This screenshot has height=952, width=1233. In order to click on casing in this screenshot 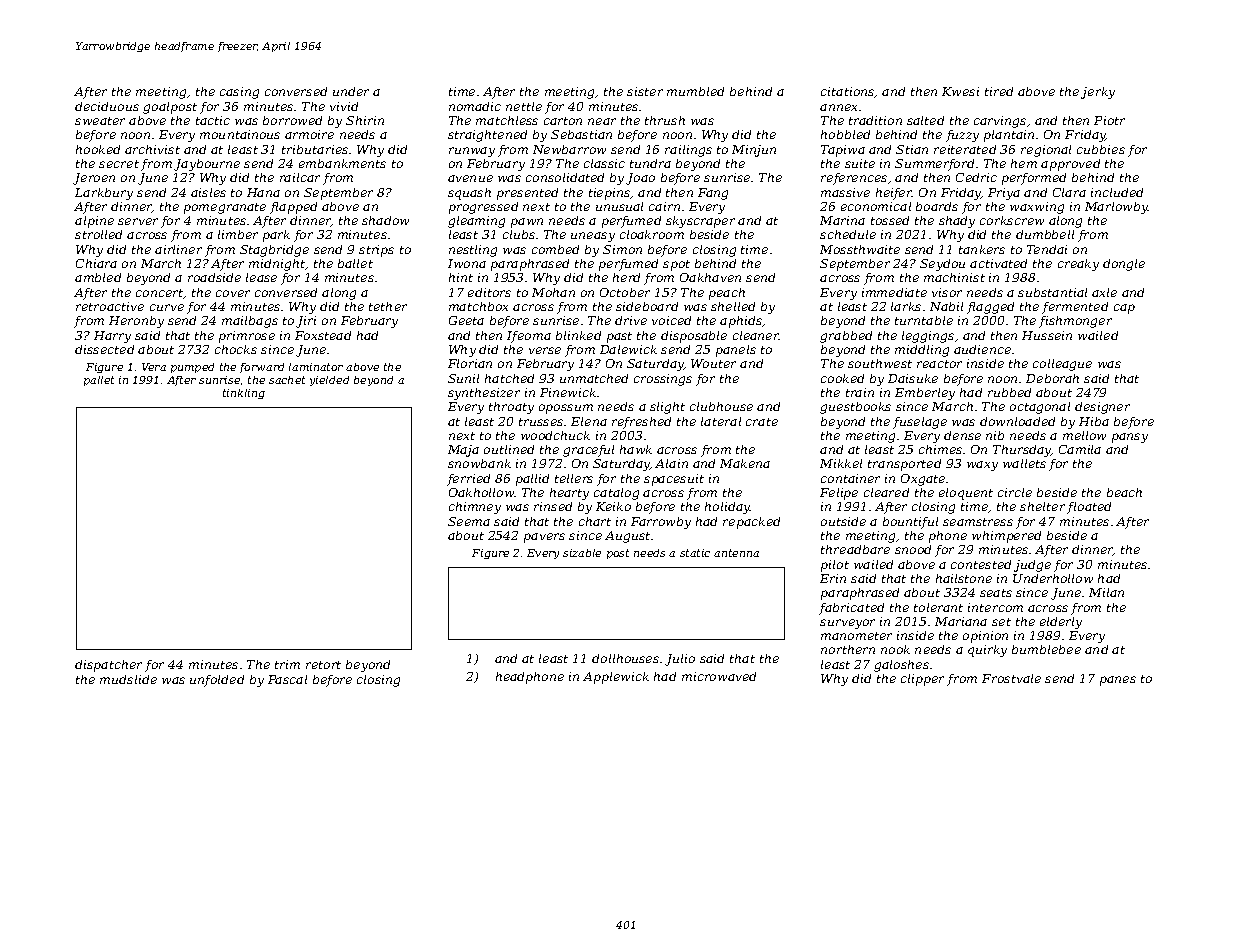, I will do `click(239, 93)`.
